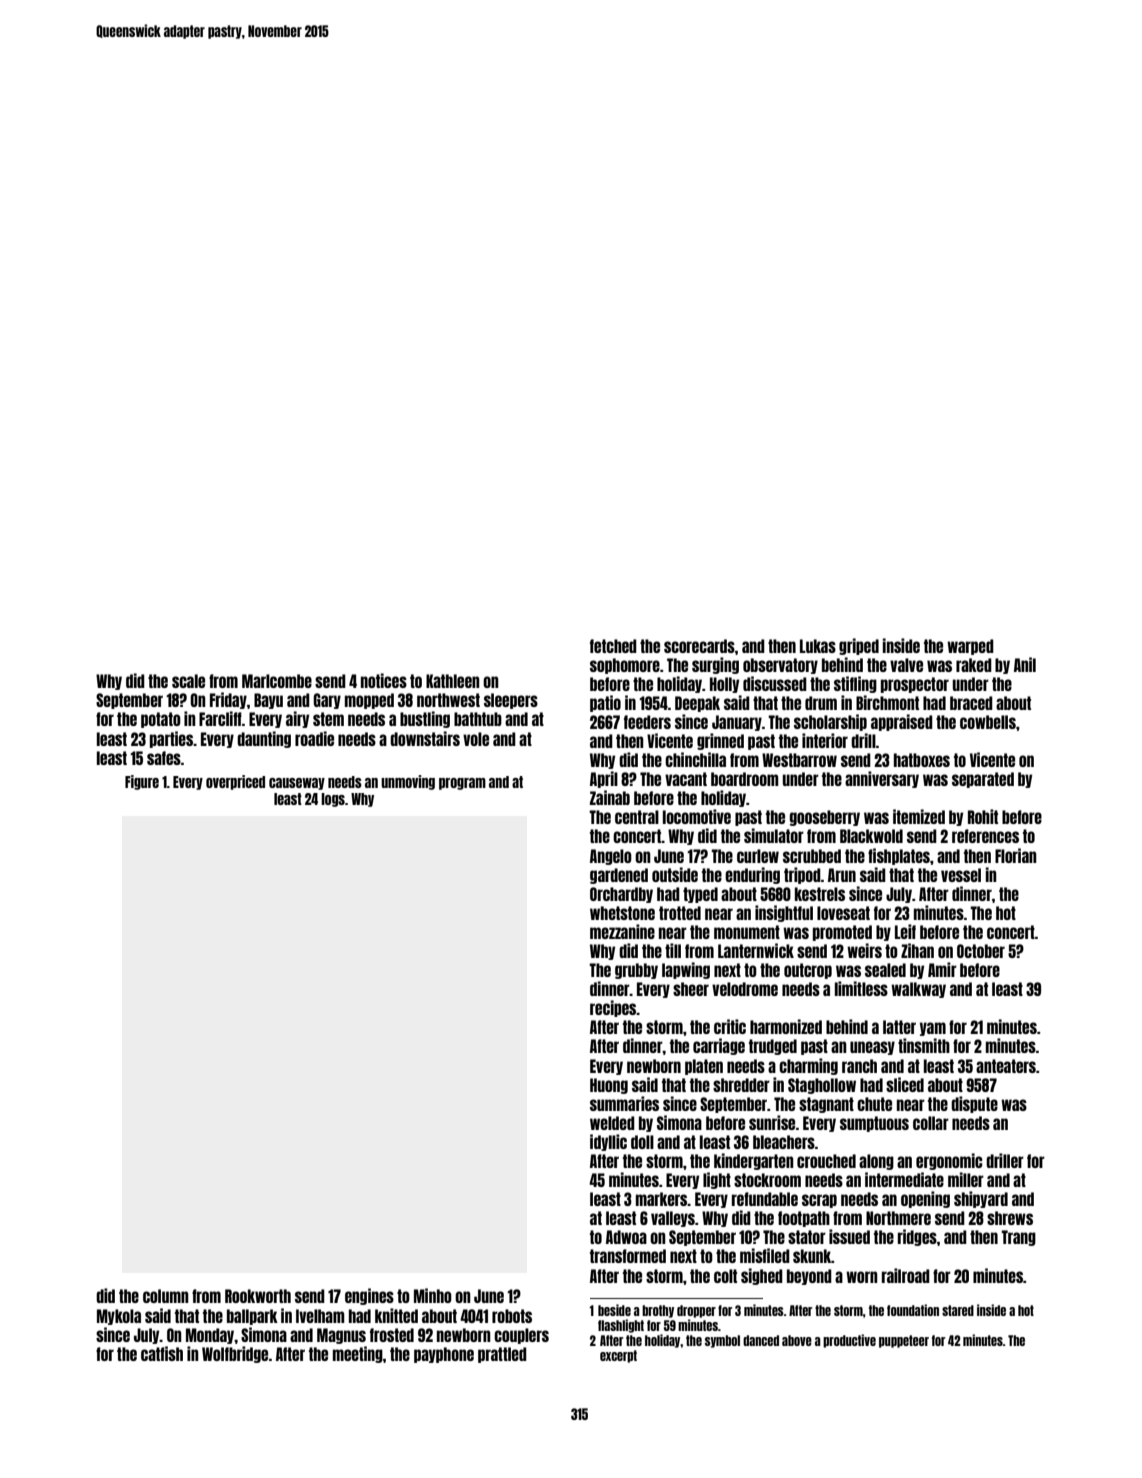 The height and width of the image is (1478, 1142). Describe the element at coordinates (142, 782) in the image. I see `Figure` at that location.
